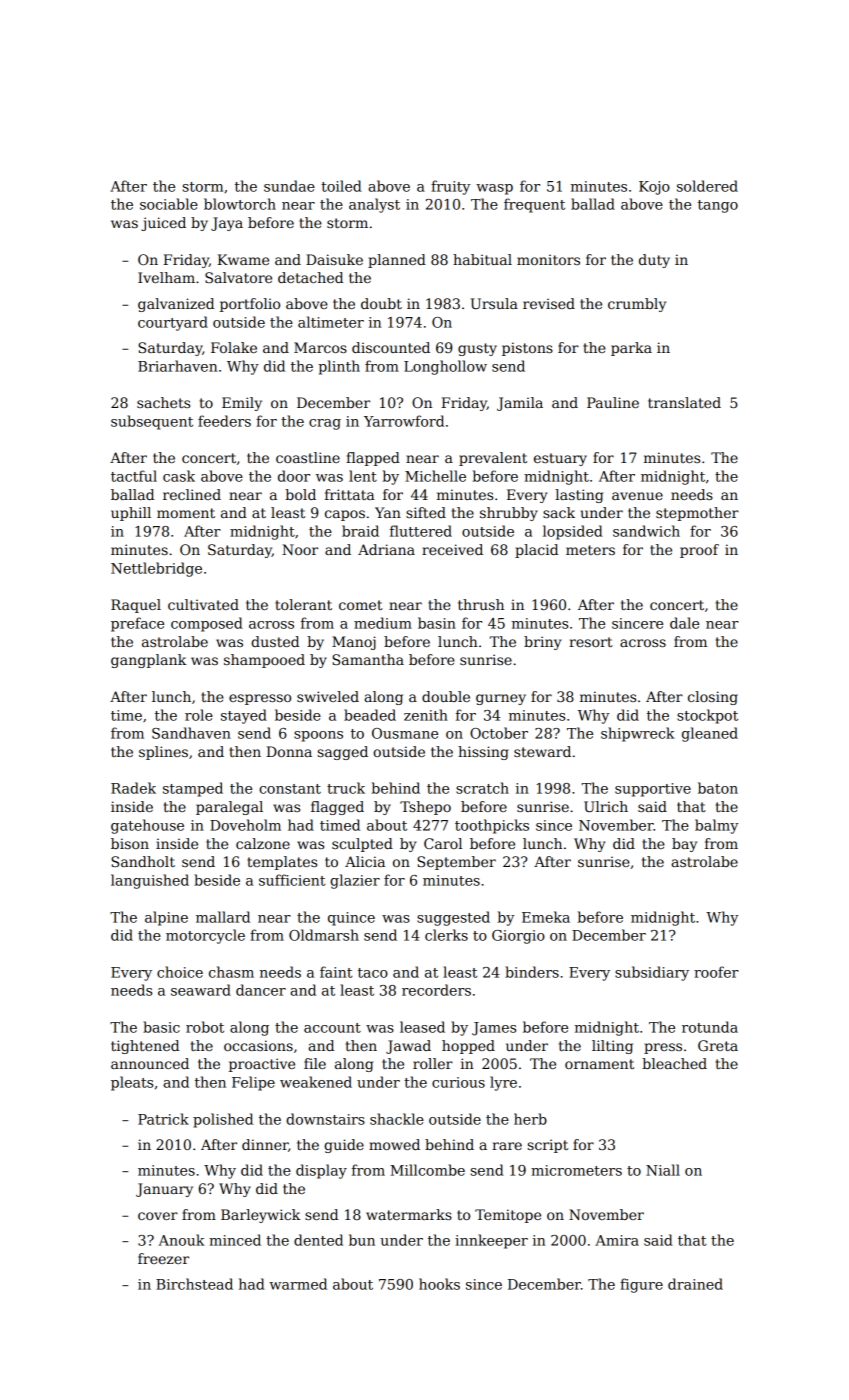  I want to click on curious, so click(458, 1082).
